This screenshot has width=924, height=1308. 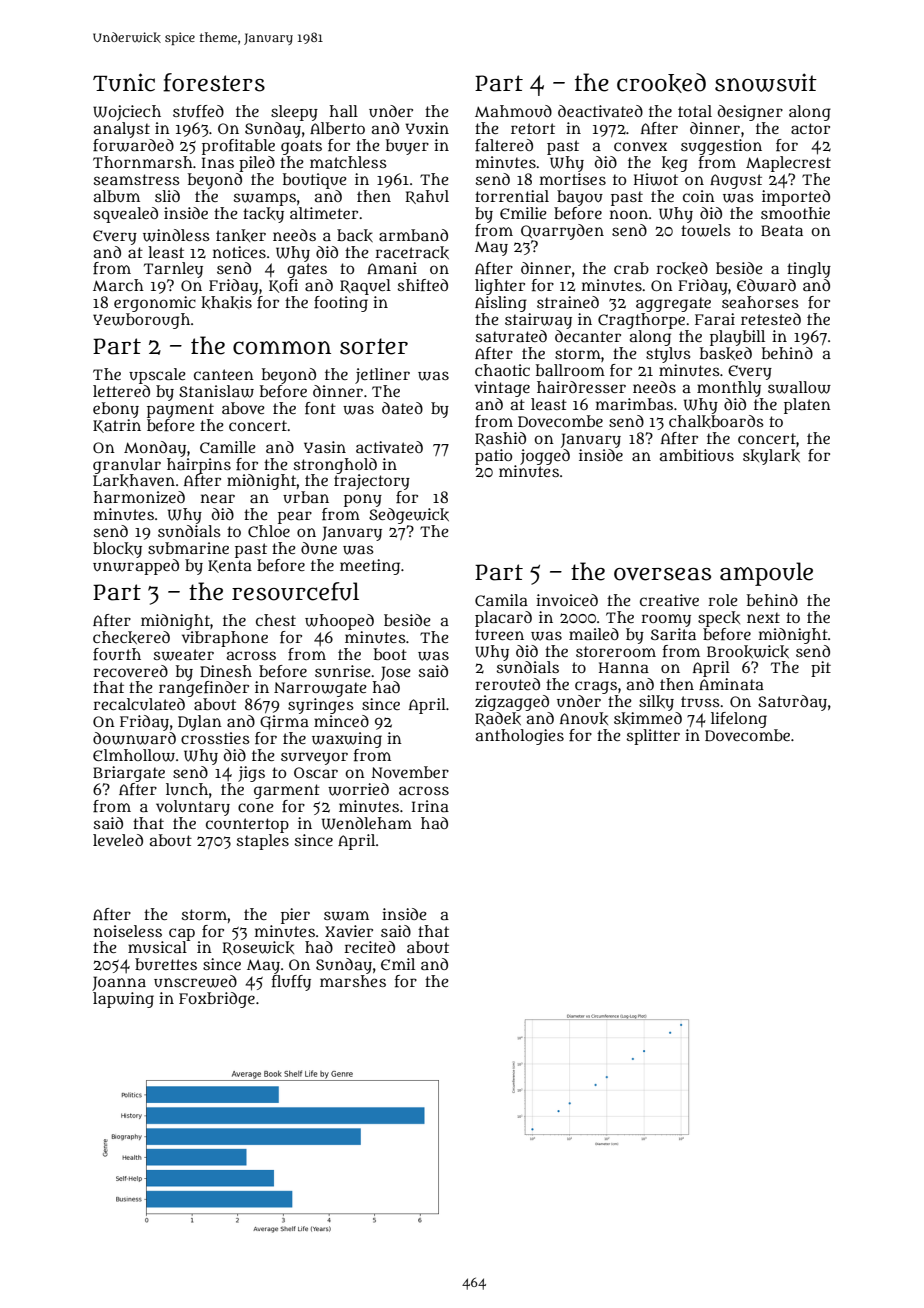 I want to click on analyst, so click(x=122, y=130).
